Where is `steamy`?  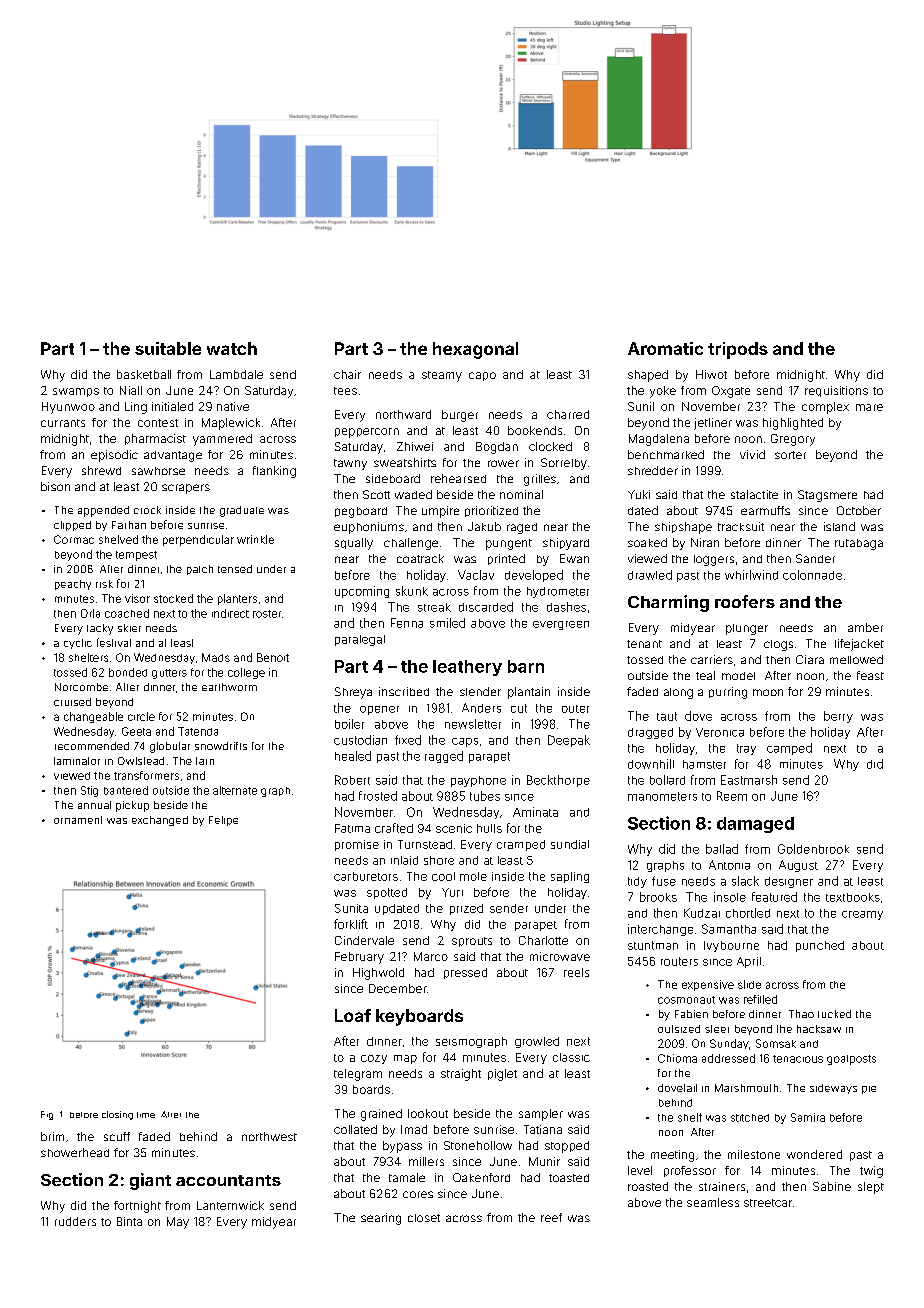
steamy is located at coordinates (442, 376).
